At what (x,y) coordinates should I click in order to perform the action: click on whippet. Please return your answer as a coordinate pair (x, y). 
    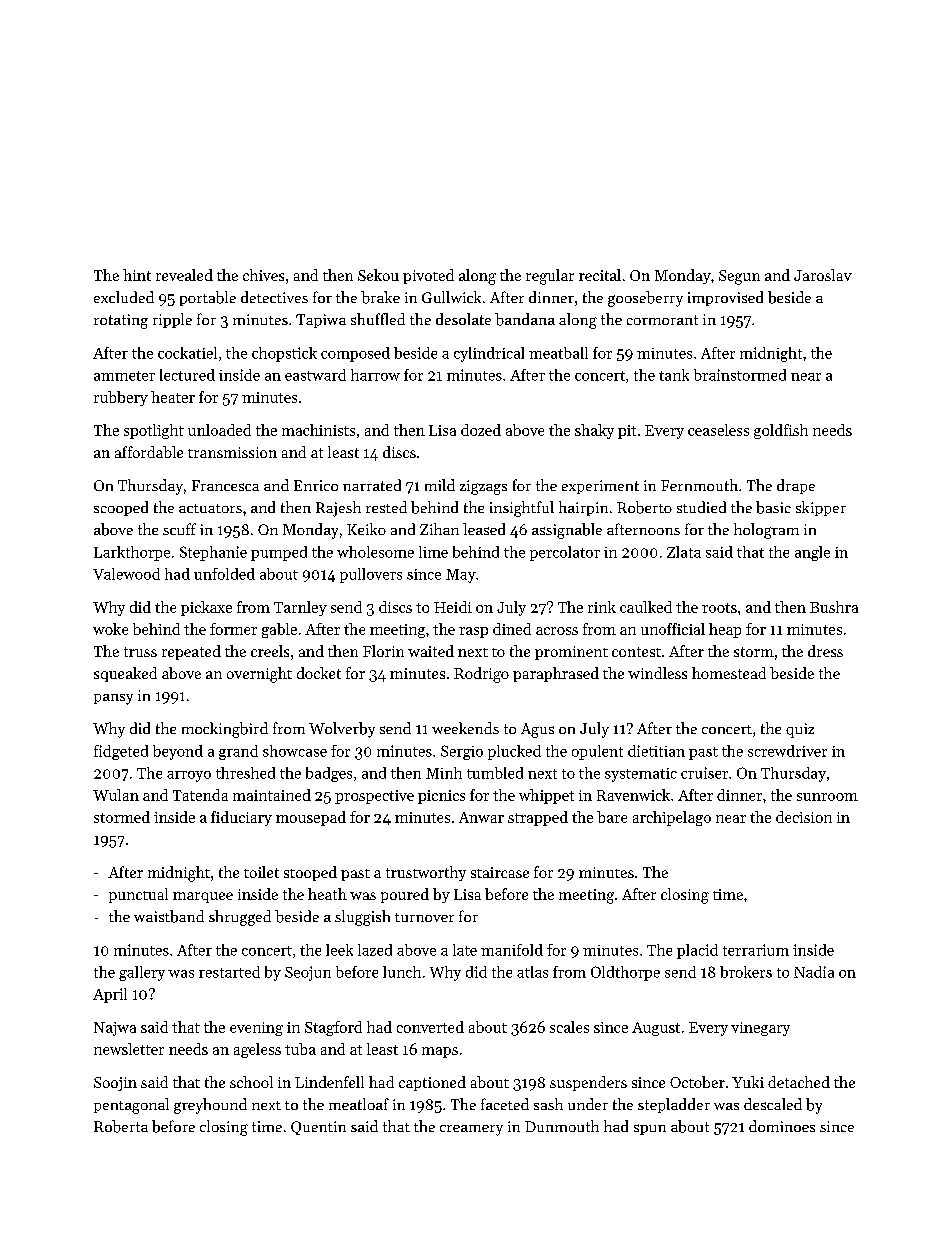
    Looking at the image, I should click on (546, 796).
